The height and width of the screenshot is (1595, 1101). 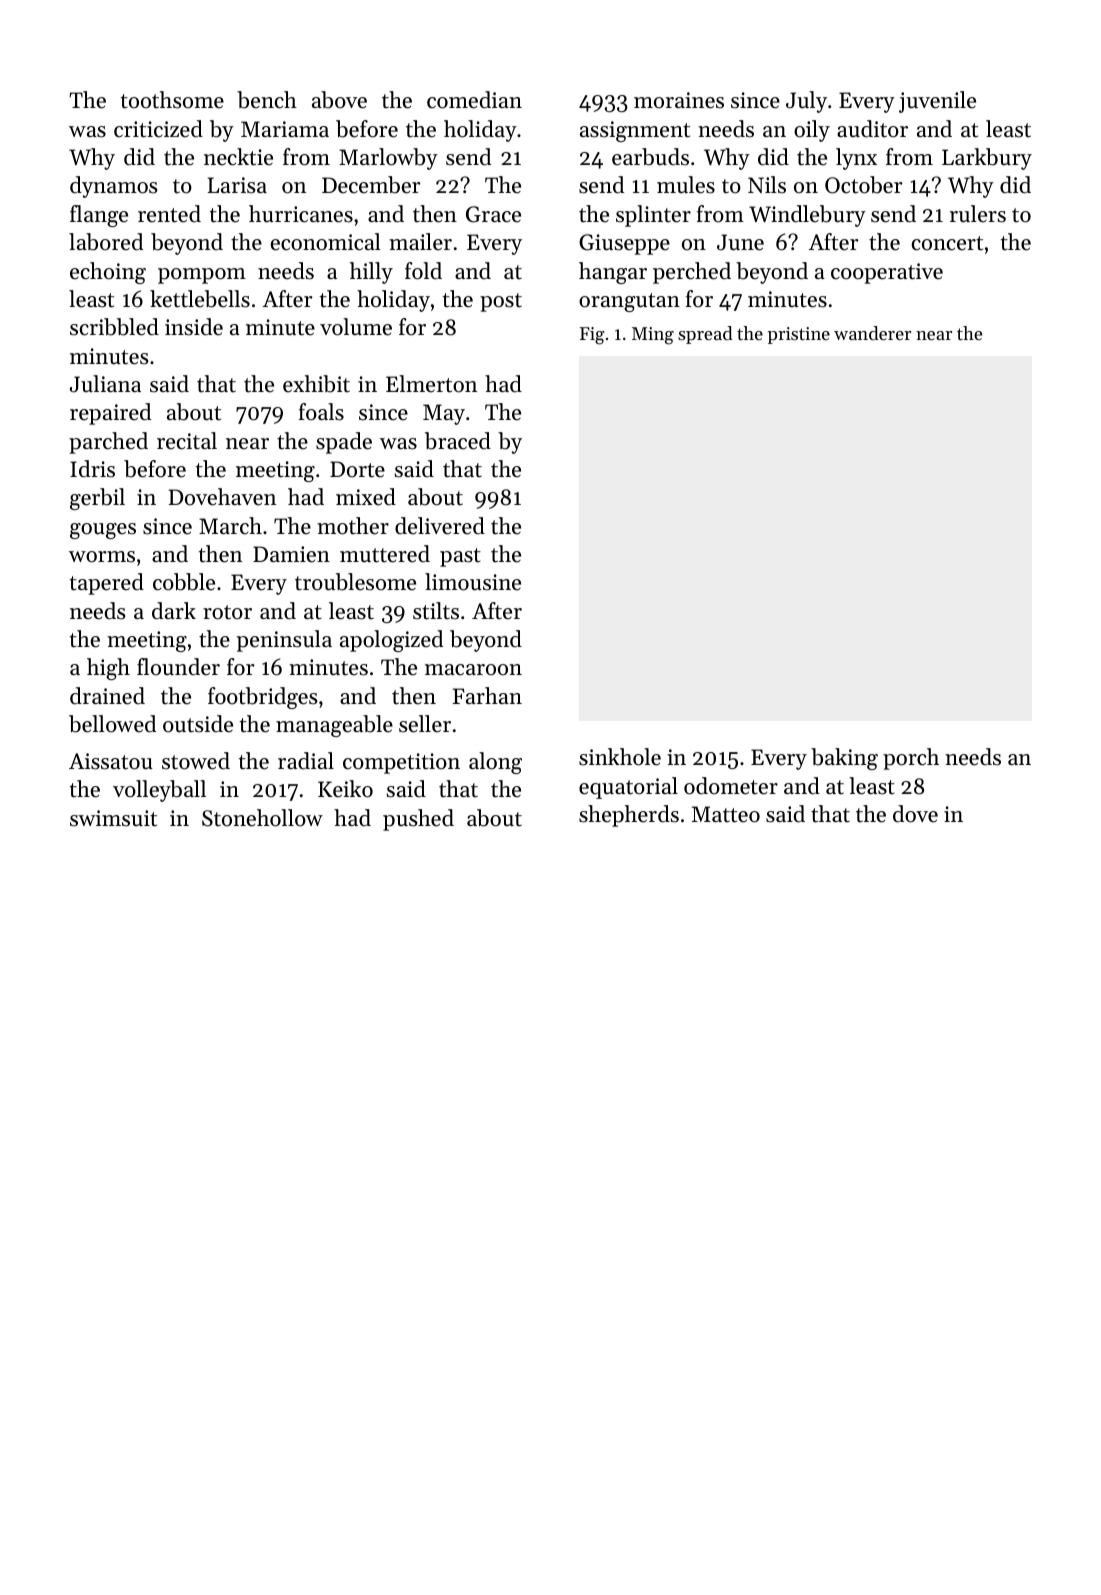 What do you see at coordinates (653, 336) in the screenshot?
I see `Ming` at bounding box center [653, 336].
